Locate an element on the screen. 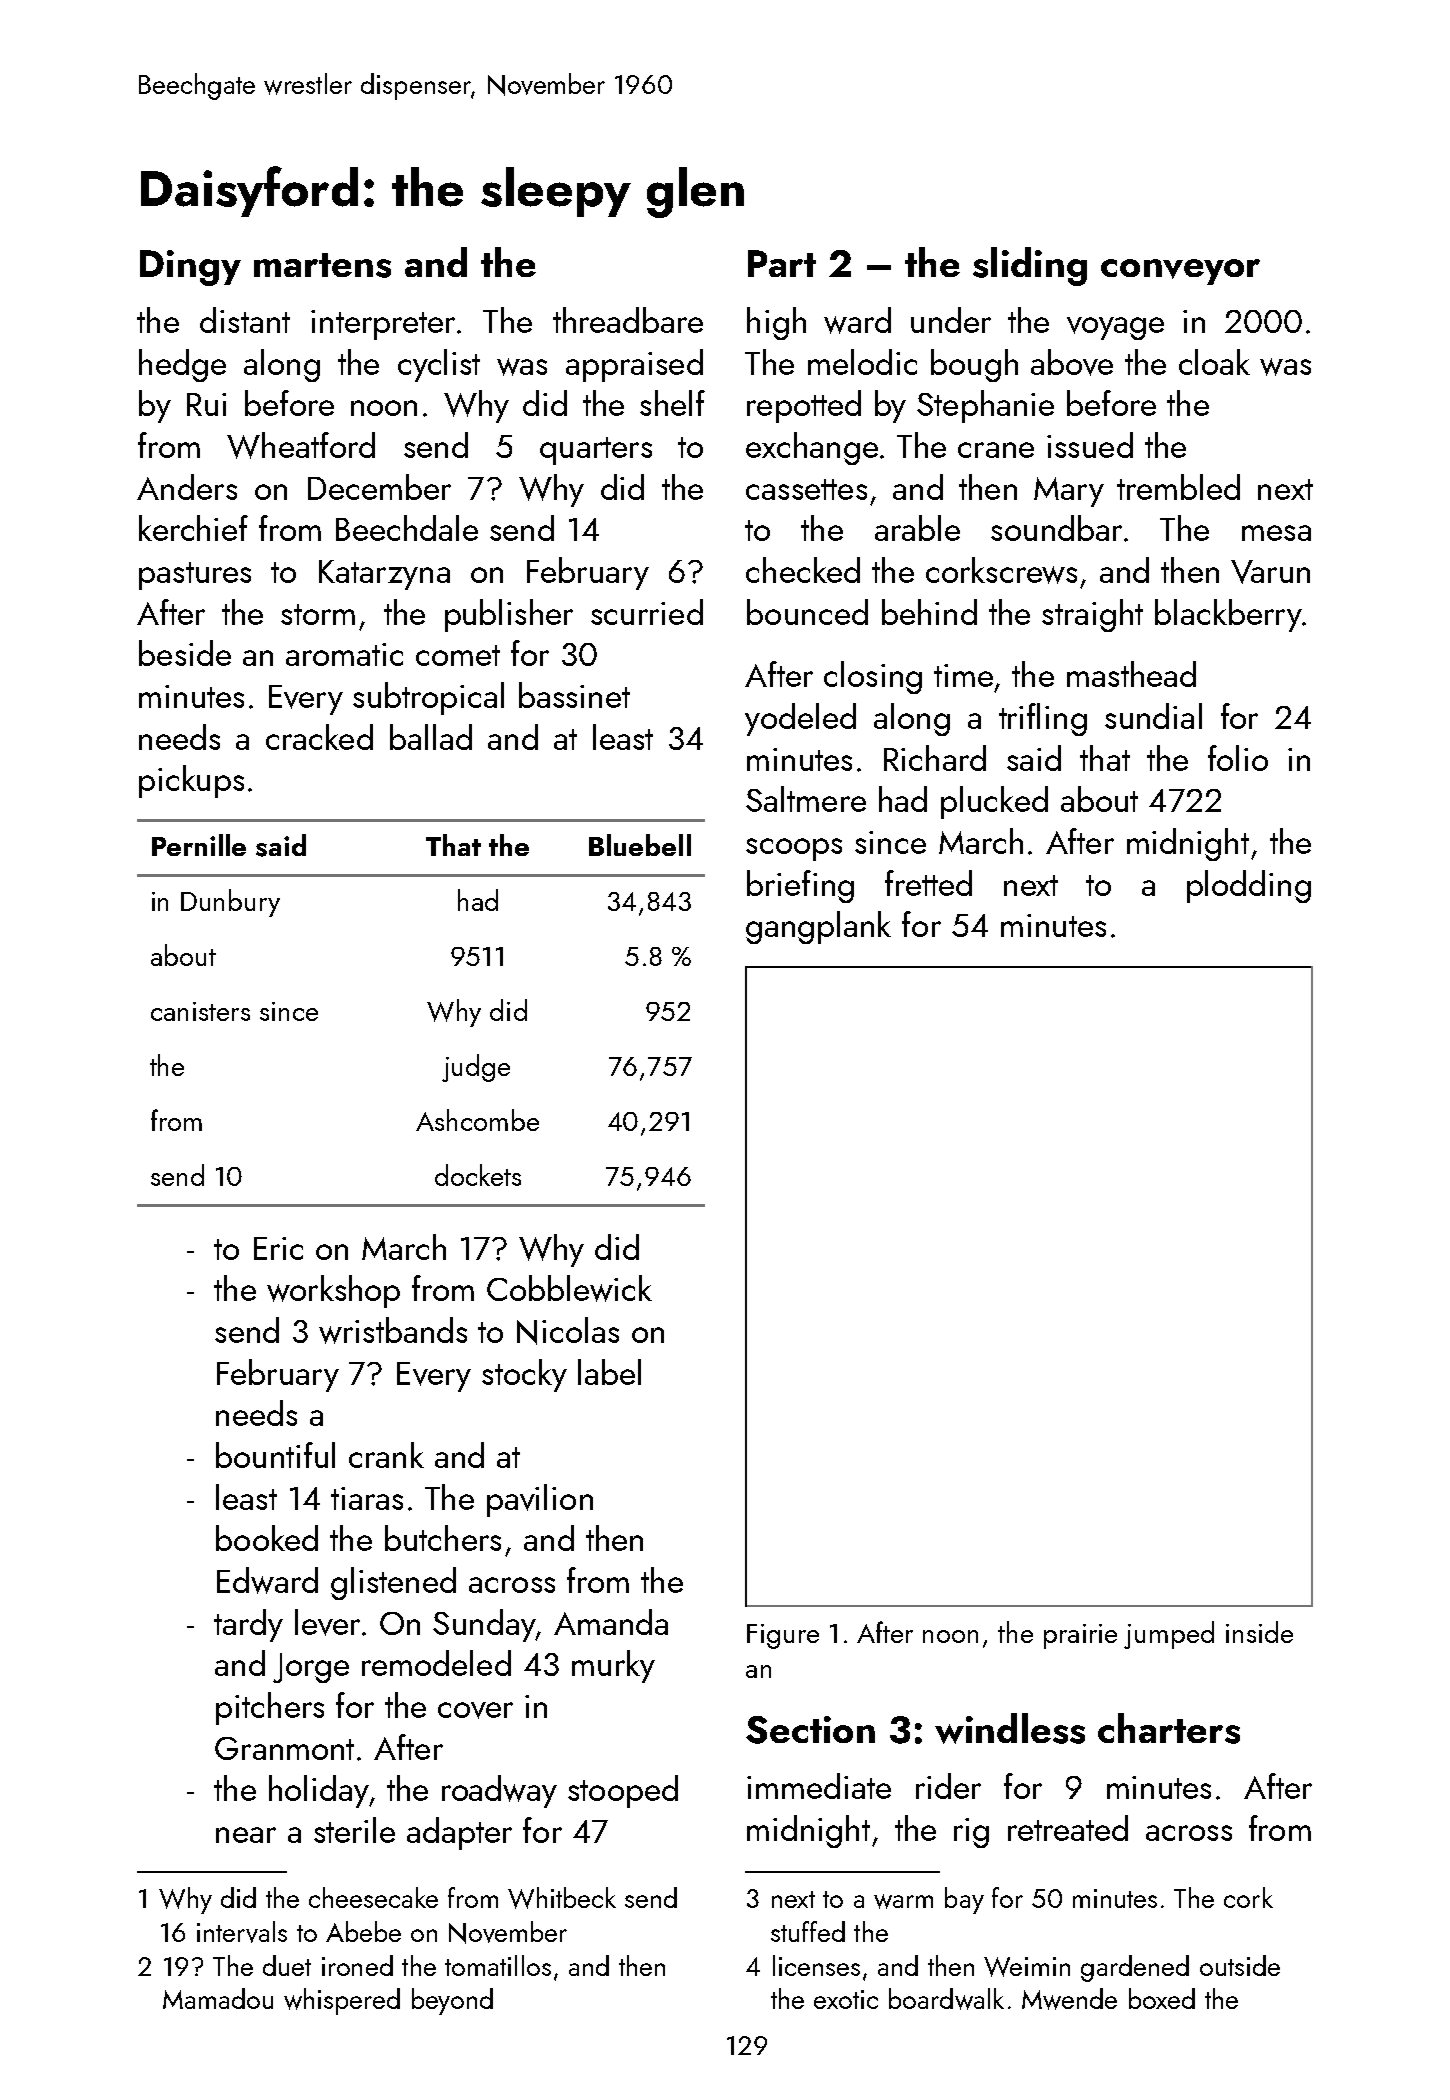 The width and height of the screenshot is (1450, 2100). trembled is located at coordinates (1178, 487).
